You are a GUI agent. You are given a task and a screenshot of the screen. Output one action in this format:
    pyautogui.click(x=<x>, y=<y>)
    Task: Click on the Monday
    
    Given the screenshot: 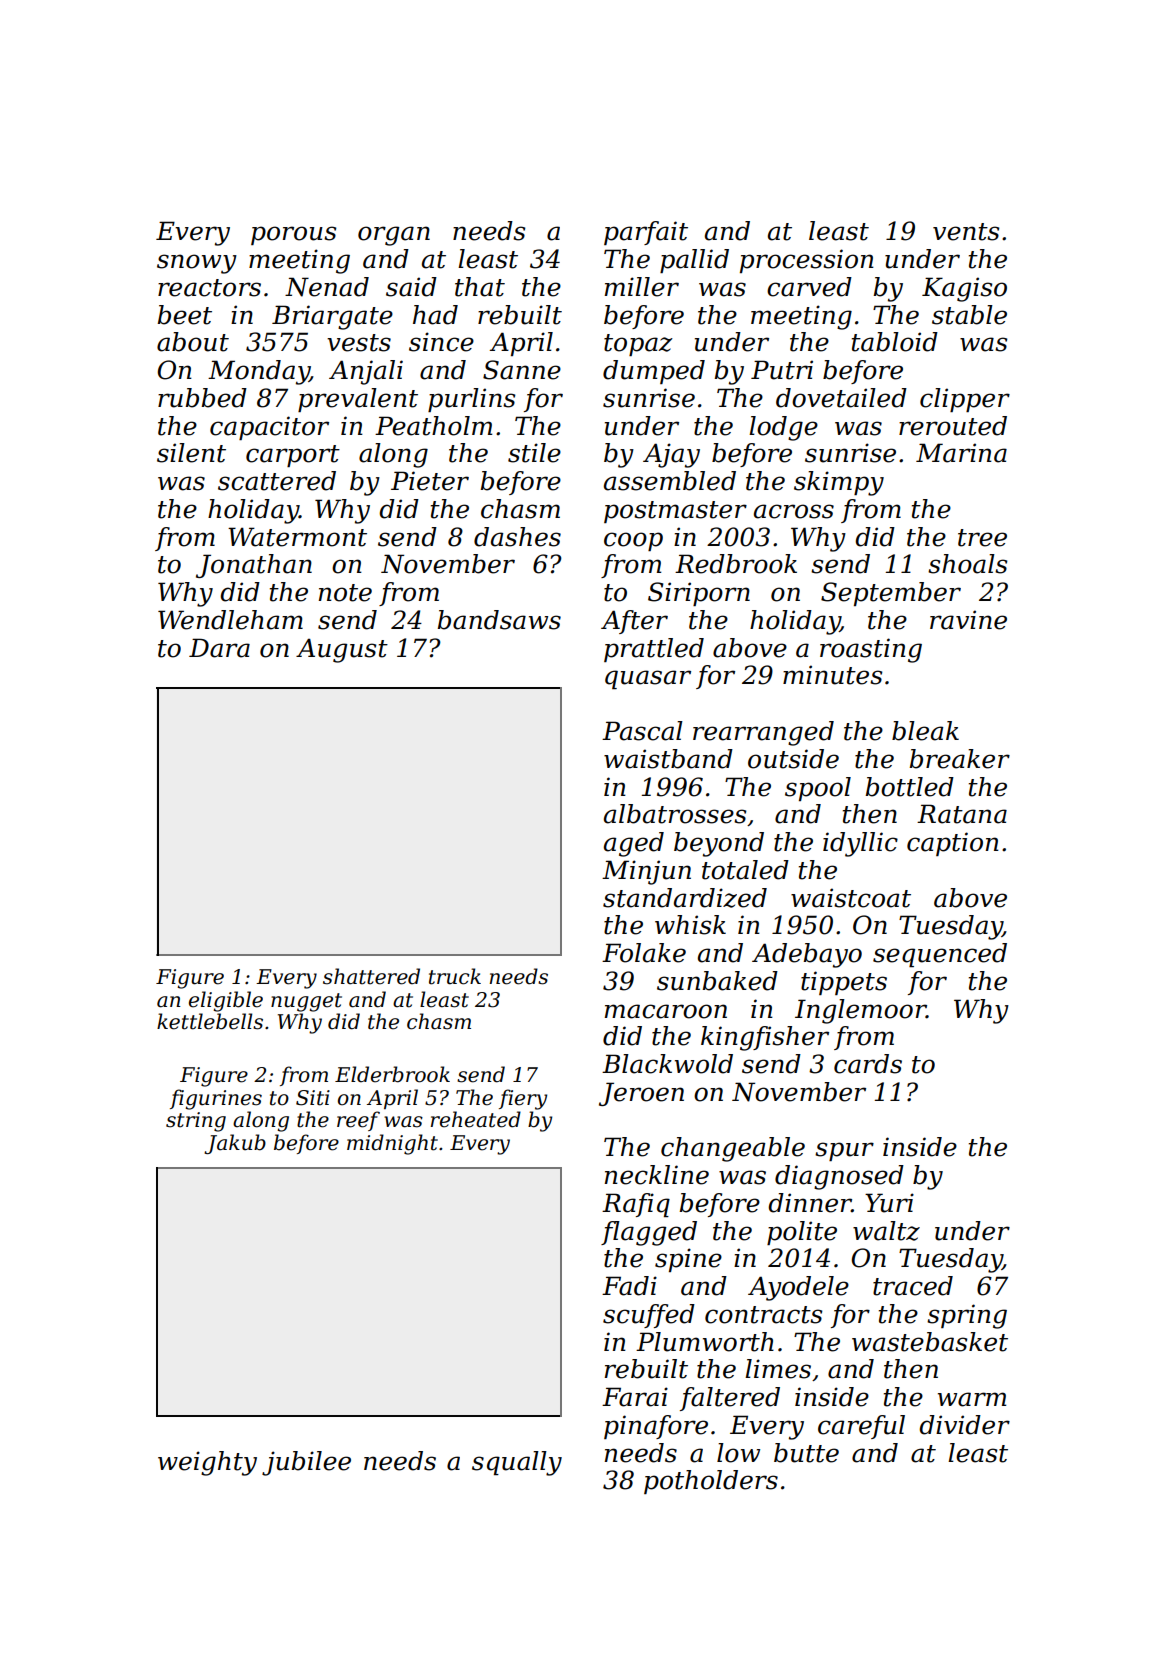 What is the action you would take?
    pyautogui.click(x=259, y=372)
